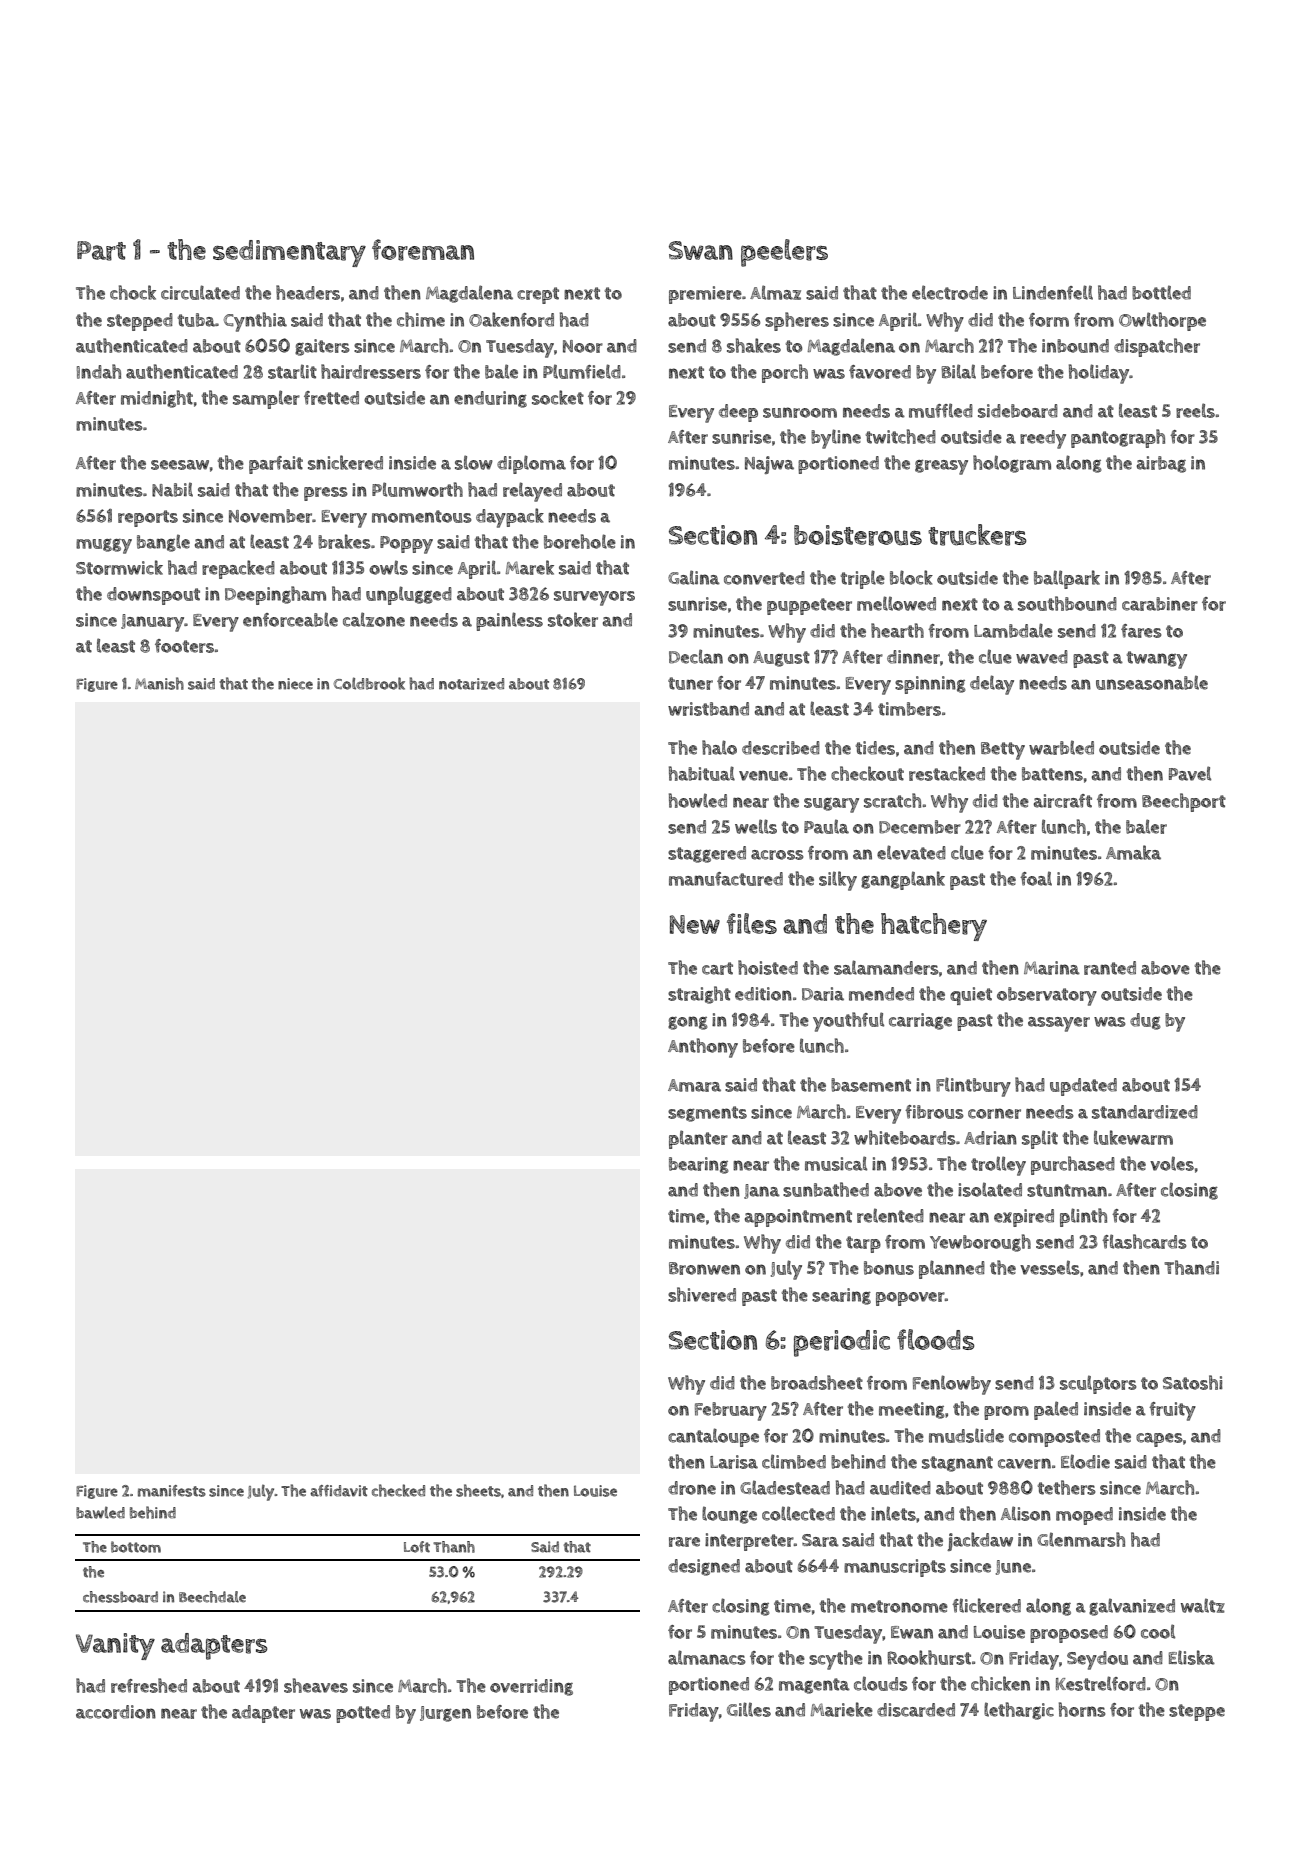  I want to click on peelers, so click(784, 253).
